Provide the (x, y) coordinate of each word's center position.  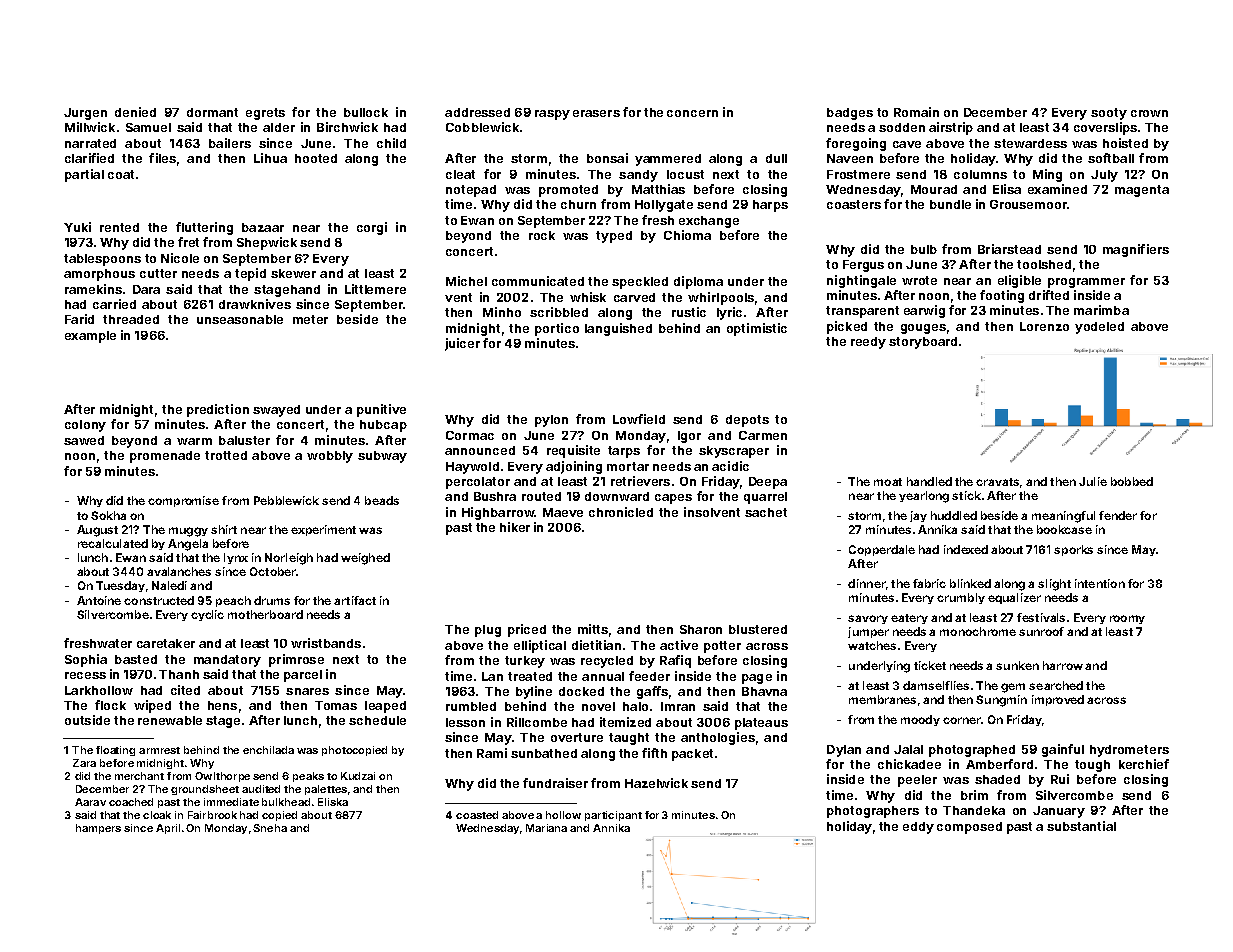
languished (618, 329)
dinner (866, 583)
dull (776, 158)
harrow (1063, 665)
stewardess (1030, 143)
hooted (316, 158)
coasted (477, 815)
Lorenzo (1044, 326)
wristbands (326, 643)
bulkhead (286, 802)
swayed (276, 411)
